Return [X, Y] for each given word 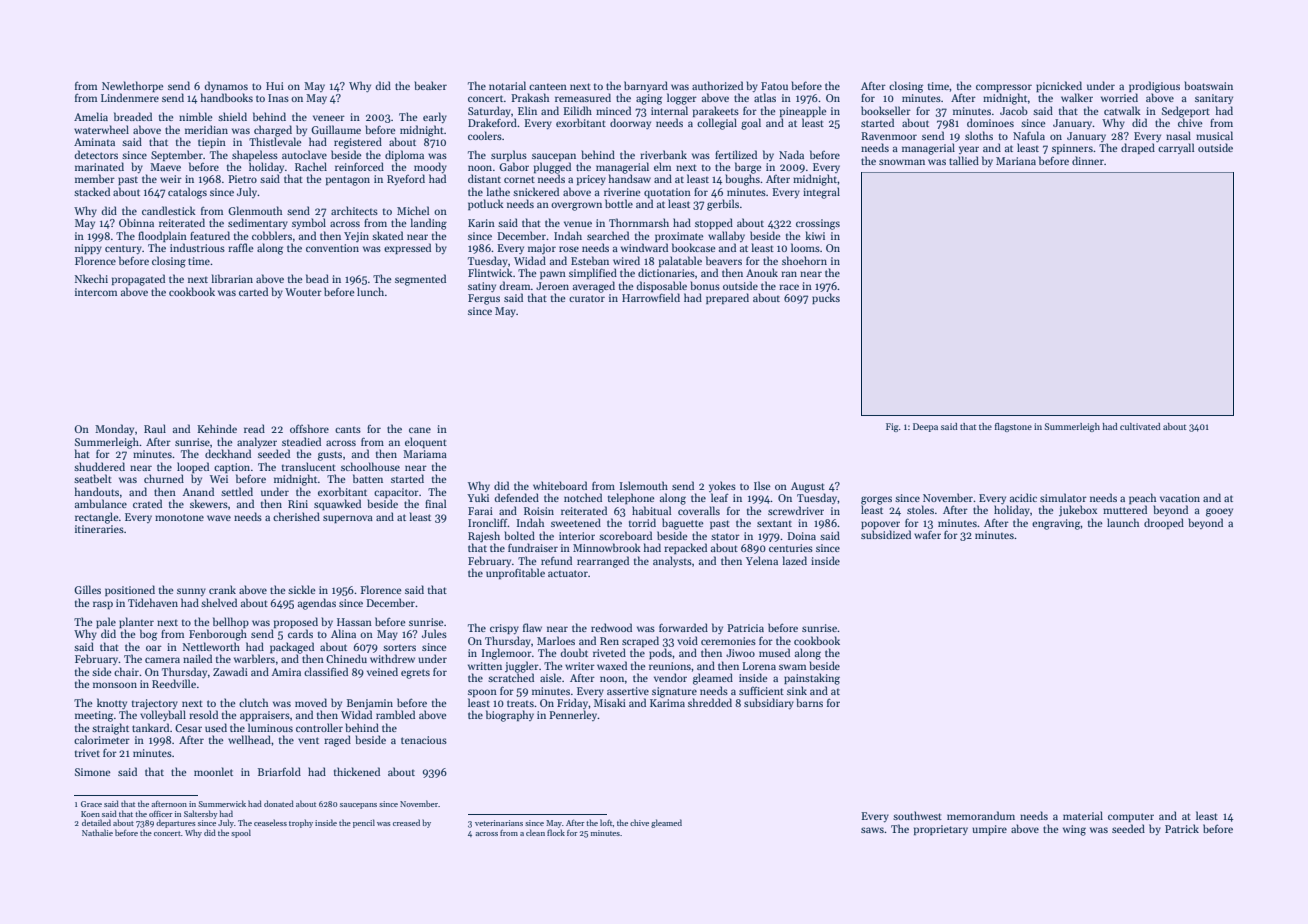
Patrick [1182, 828]
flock [556, 832]
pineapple [803, 111]
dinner [1088, 160]
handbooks [227, 97]
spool [241, 833]
